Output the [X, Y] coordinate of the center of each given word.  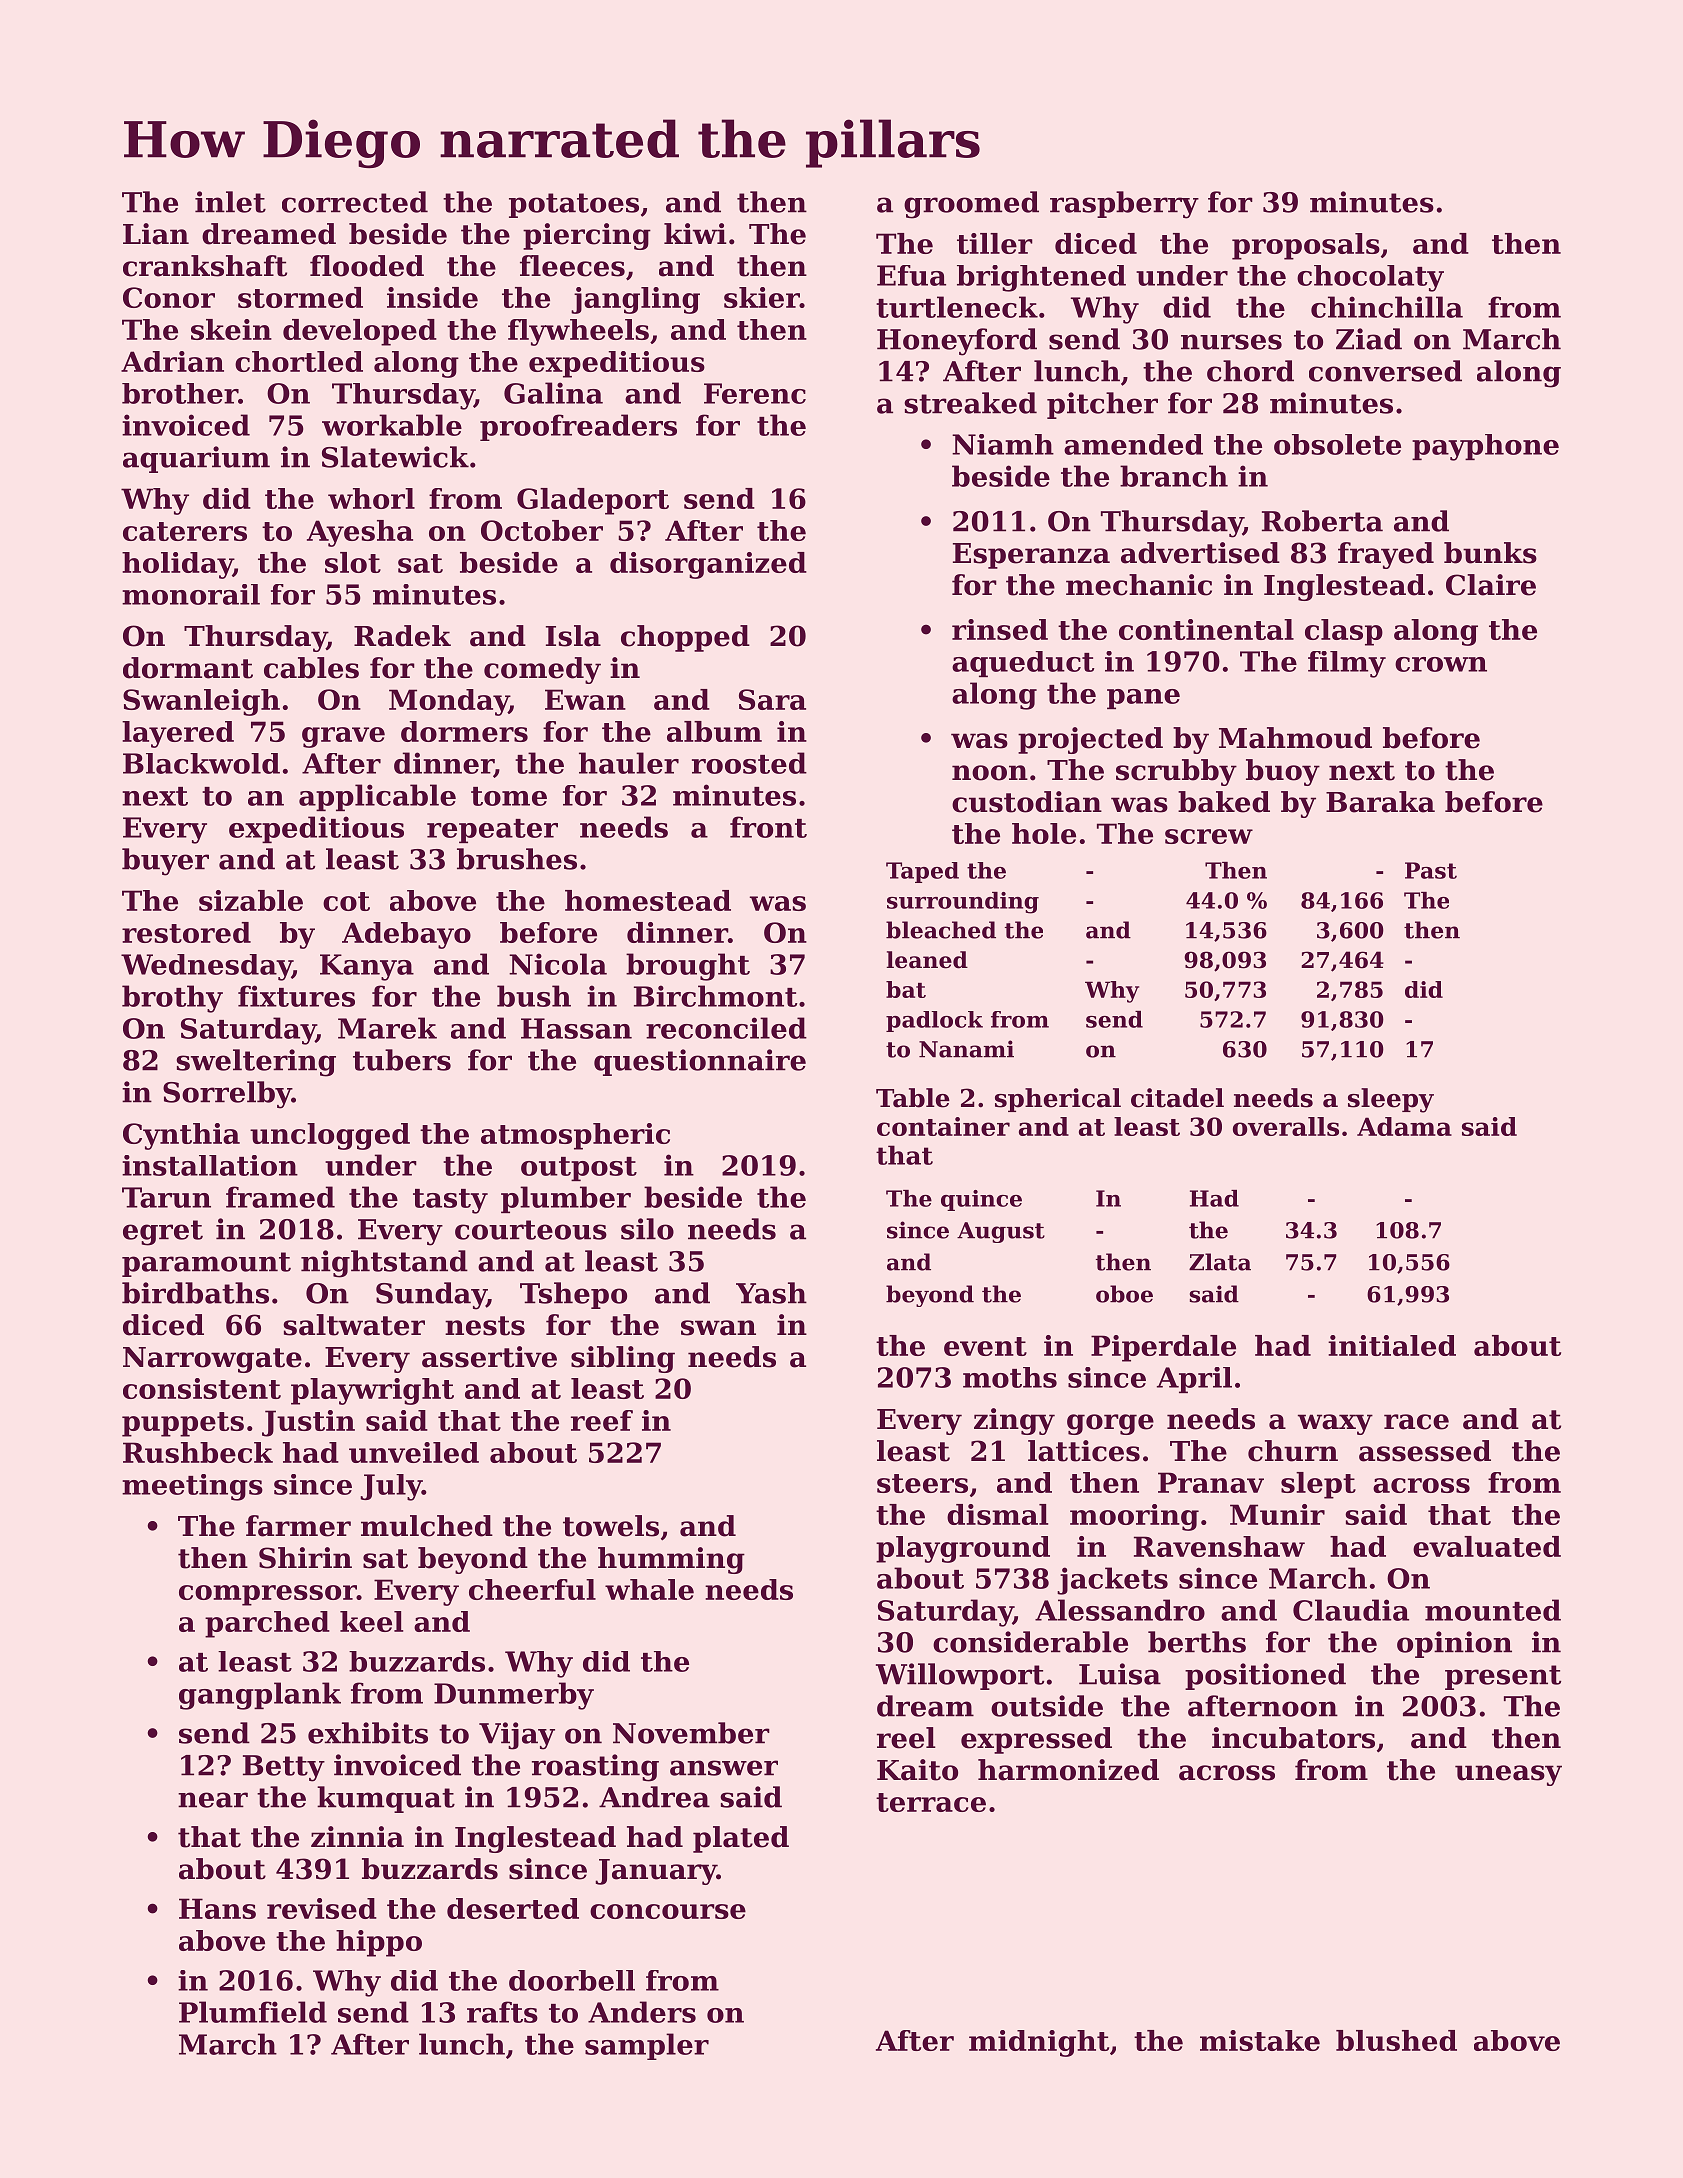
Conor [169, 297]
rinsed [1000, 629]
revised [322, 1908]
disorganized [708, 565]
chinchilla [1387, 307]
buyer [165, 862]
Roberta [1322, 521]
